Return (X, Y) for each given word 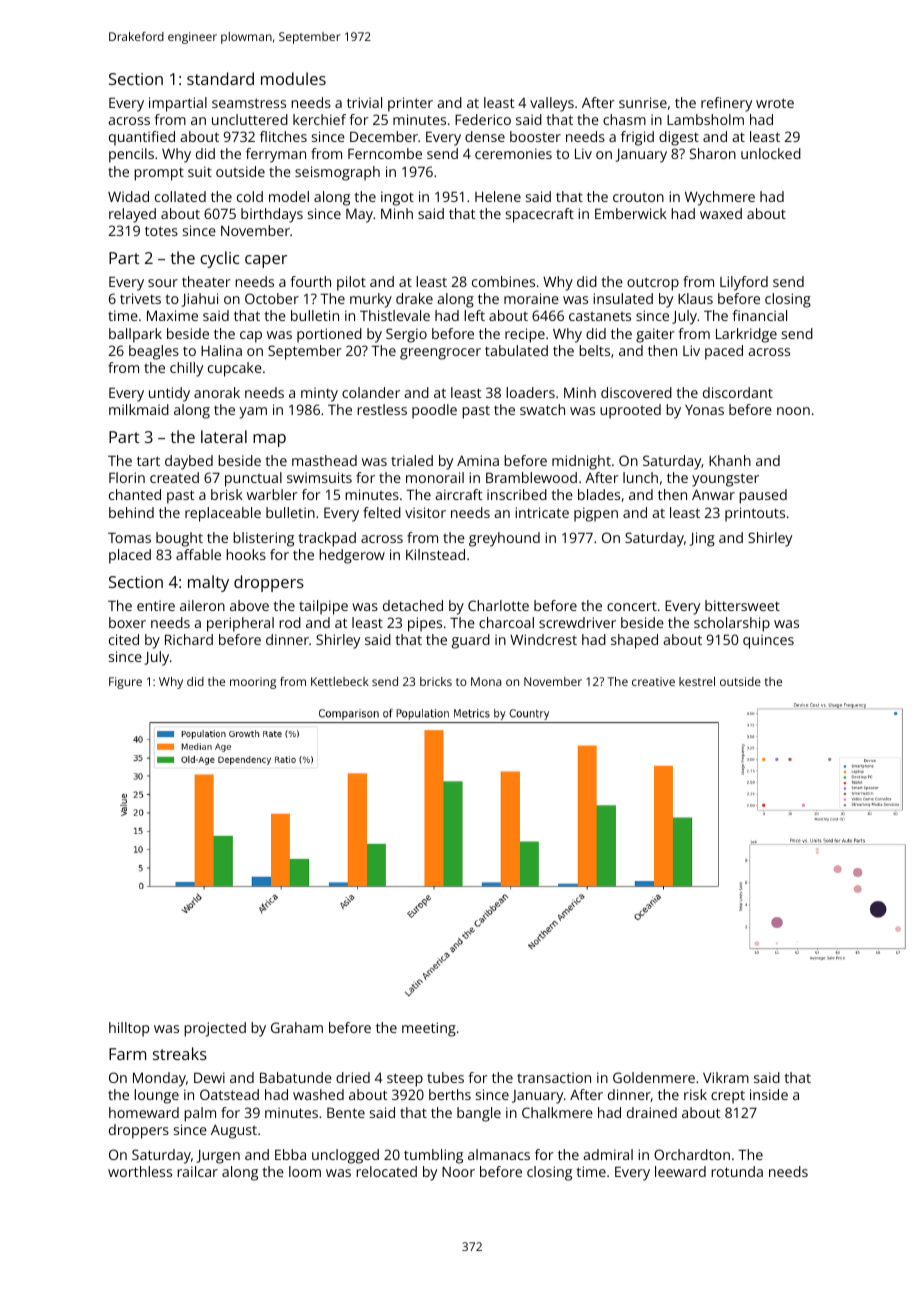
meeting (429, 1029)
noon (793, 411)
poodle (434, 411)
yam (253, 413)
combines (503, 281)
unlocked (771, 153)
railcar (197, 1171)
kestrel (697, 681)
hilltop (129, 1029)
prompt (159, 174)
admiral (608, 1154)
